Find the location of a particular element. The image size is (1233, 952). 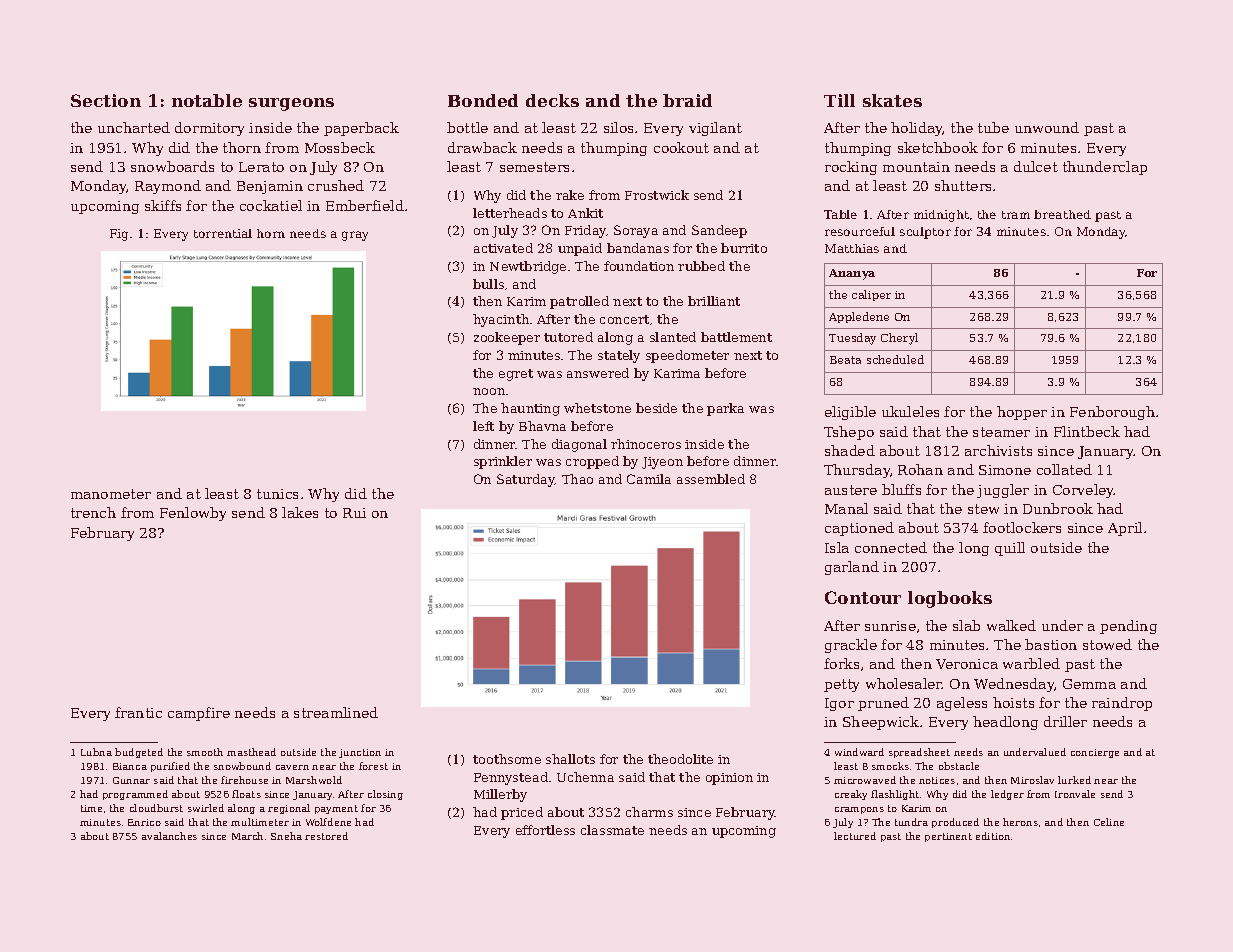

avalanches is located at coordinates (169, 836).
